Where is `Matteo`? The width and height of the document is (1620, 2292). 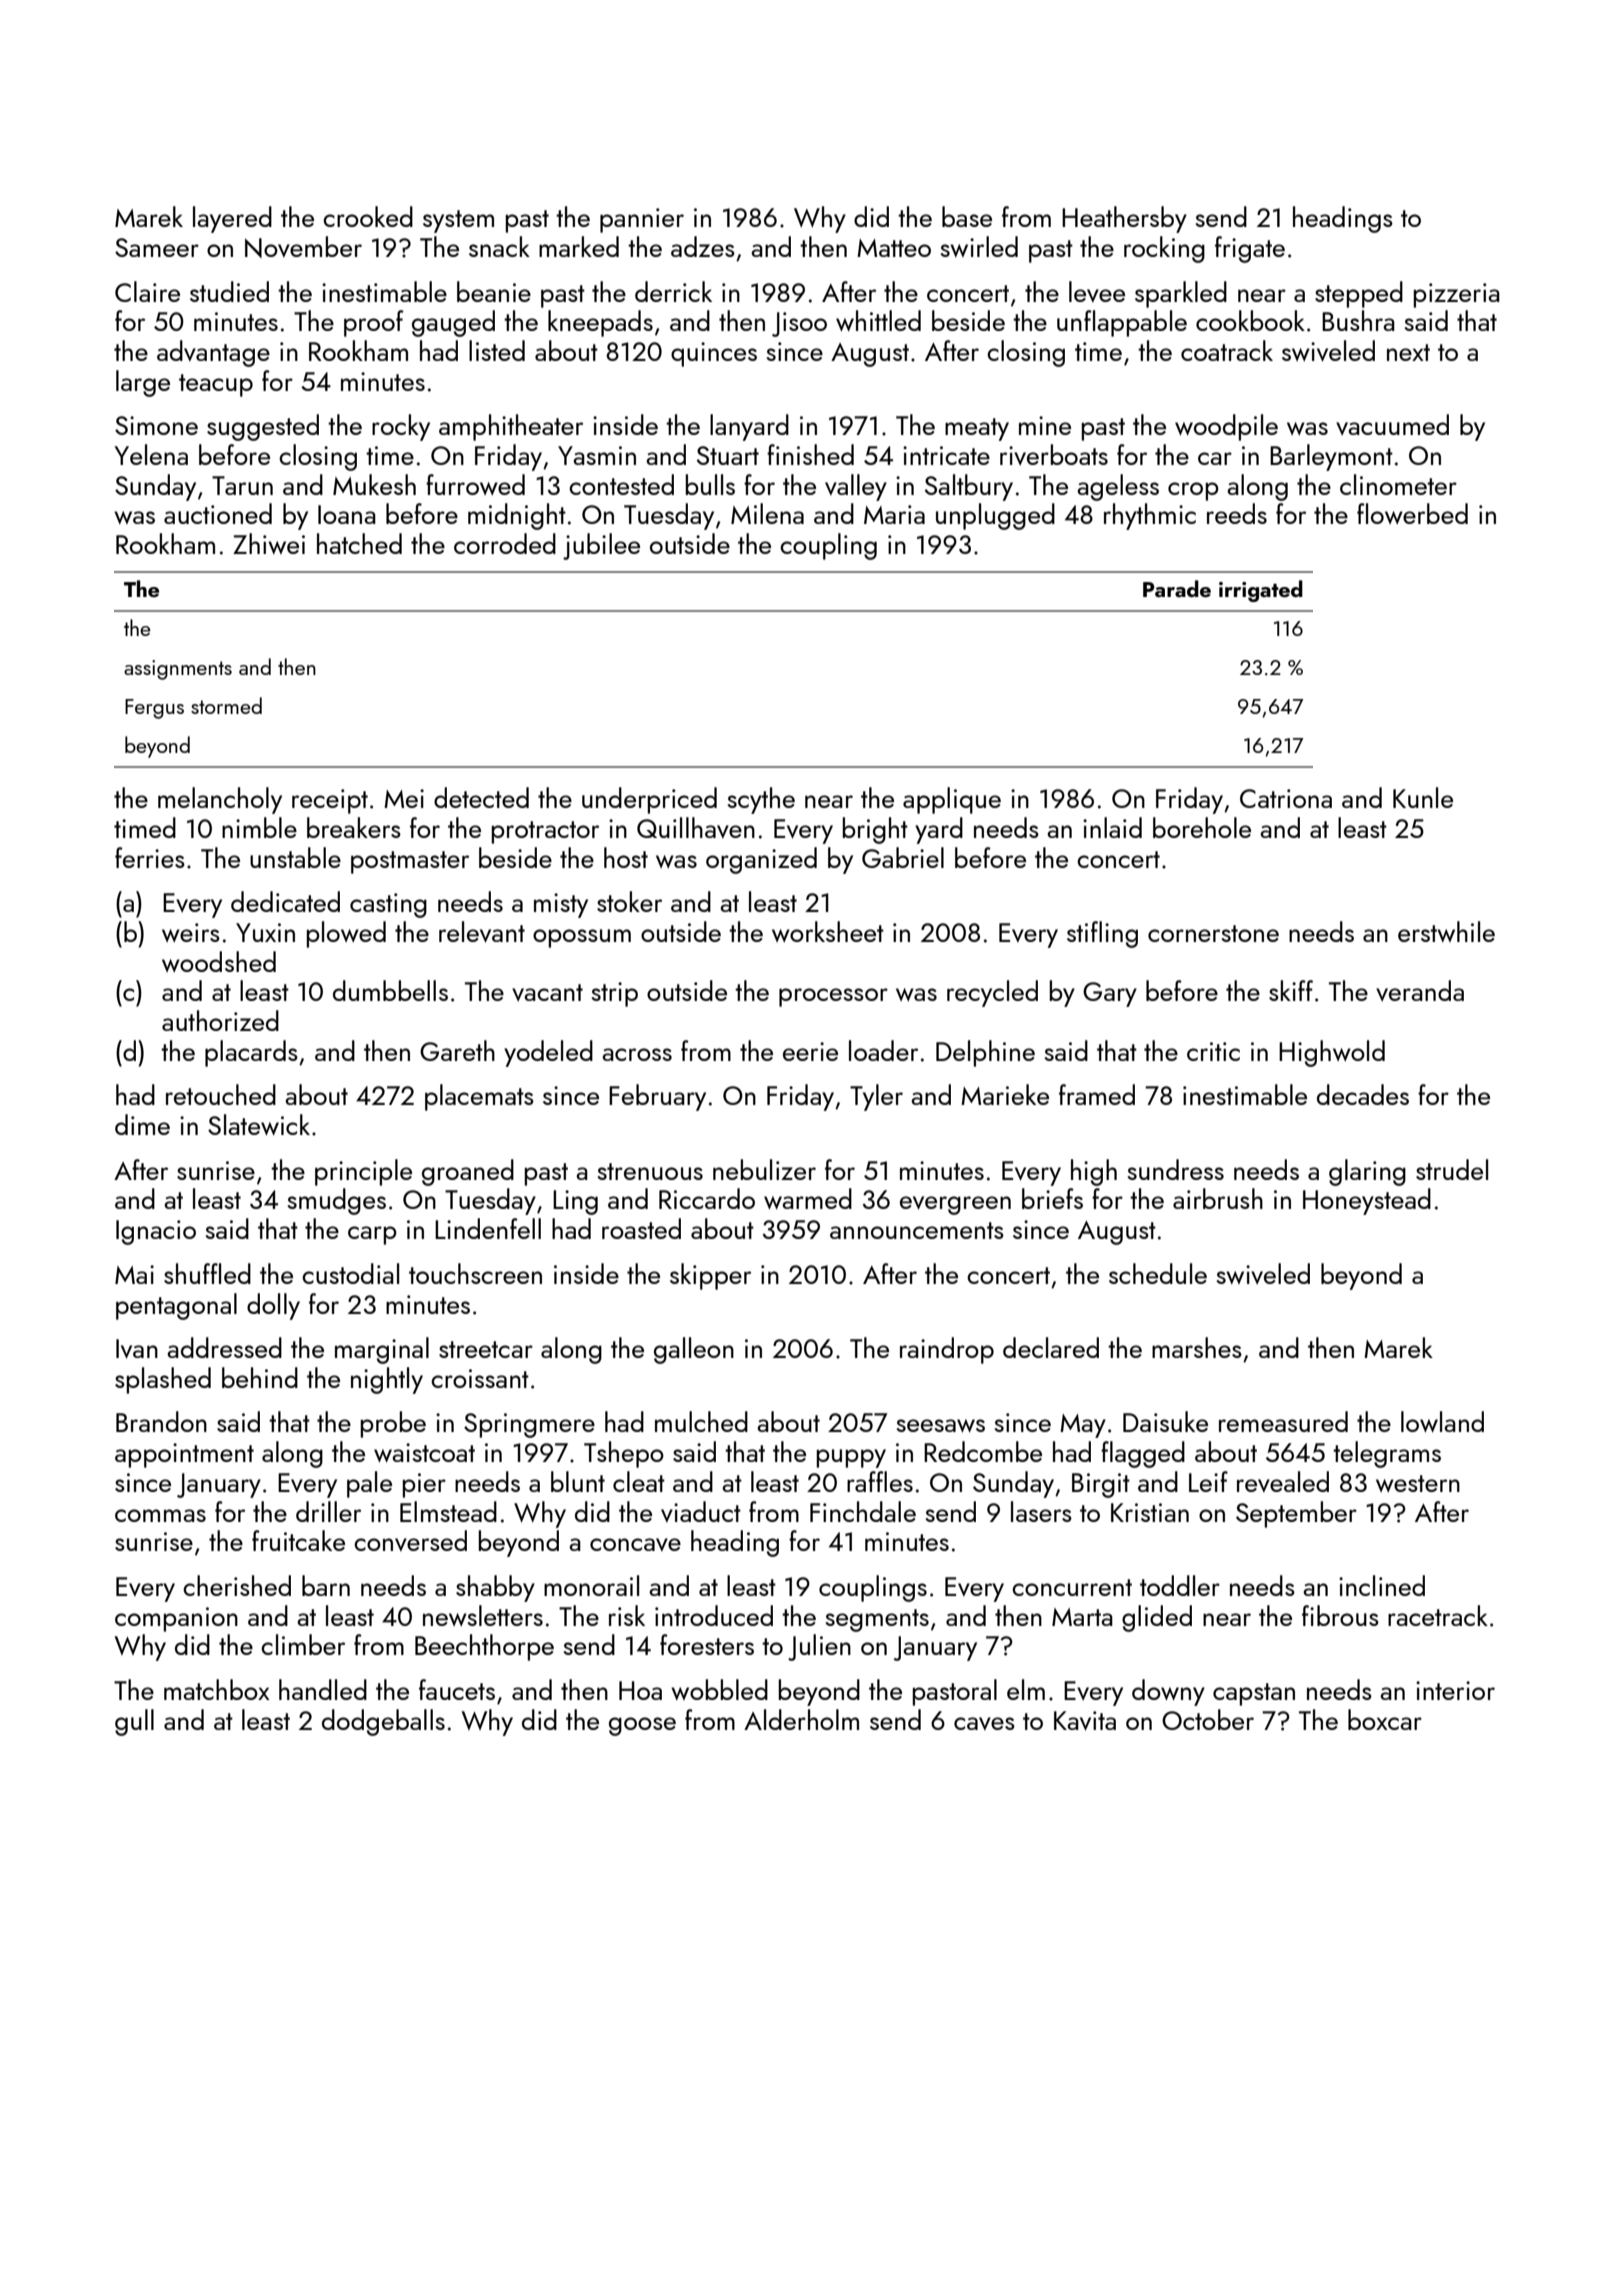
Matteo is located at coordinates (894, 248).
